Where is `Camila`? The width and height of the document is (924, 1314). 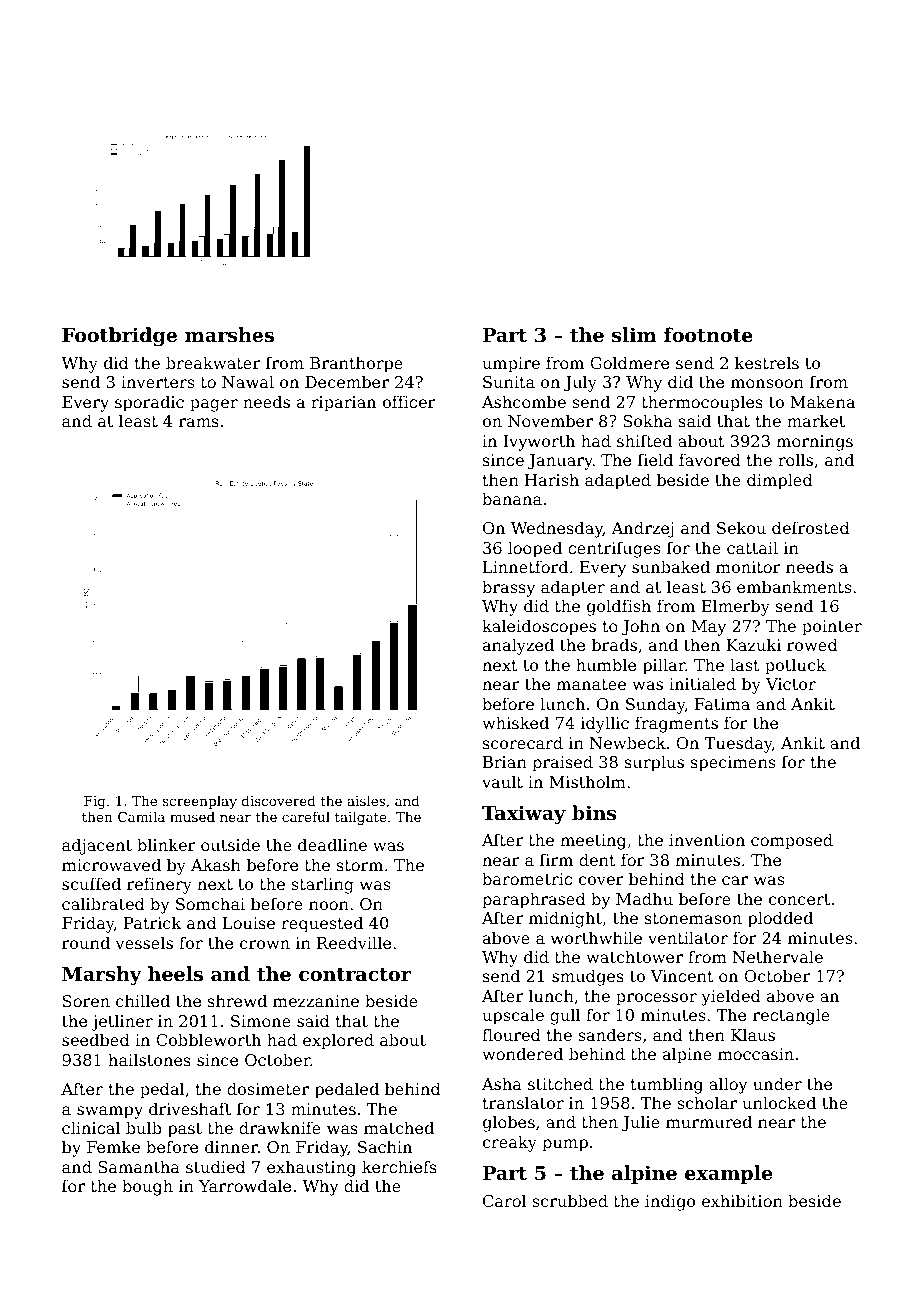
Camila is located at coordinates (141, 816).
